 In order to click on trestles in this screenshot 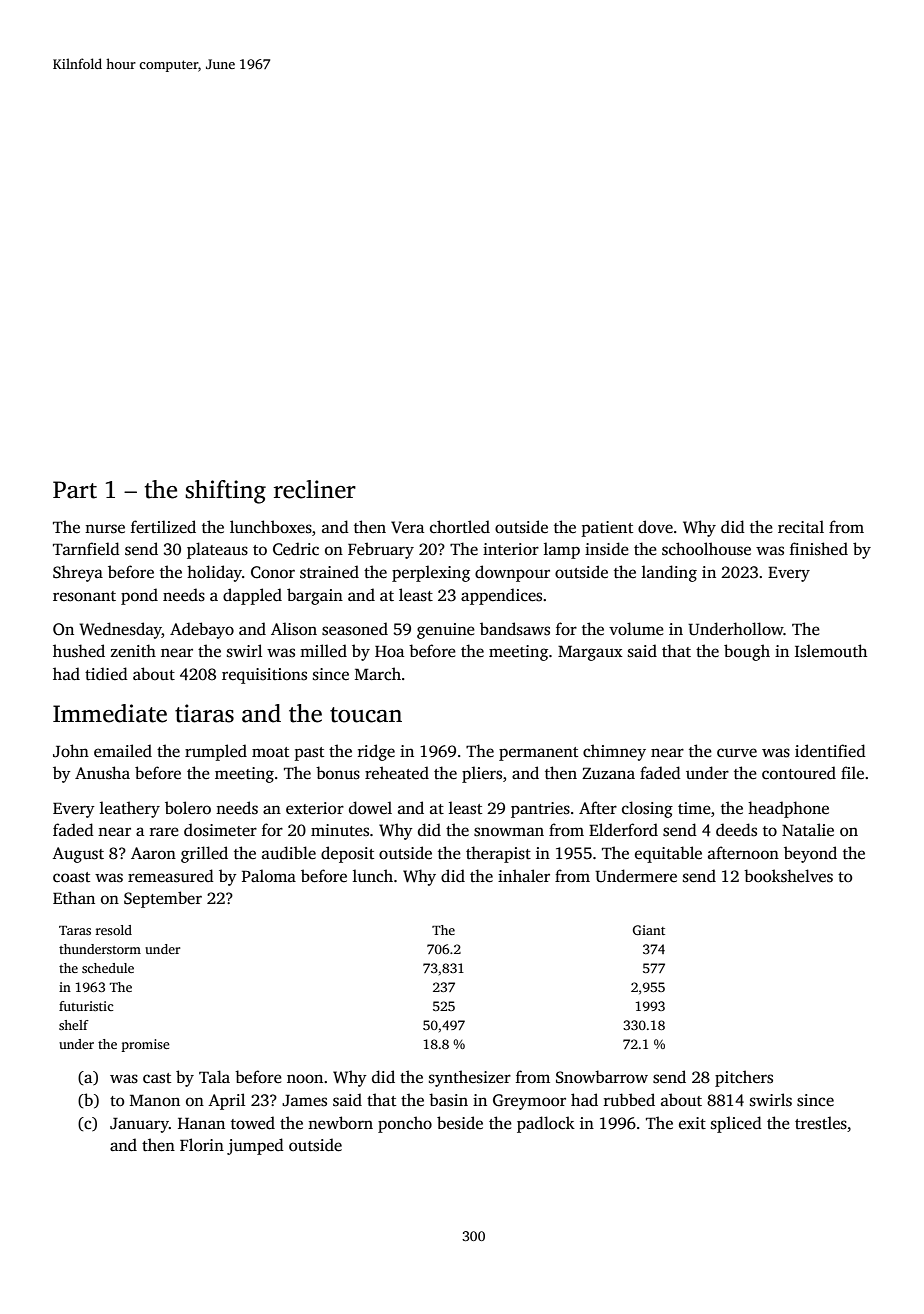, I will do `click(821, 1123)`.
